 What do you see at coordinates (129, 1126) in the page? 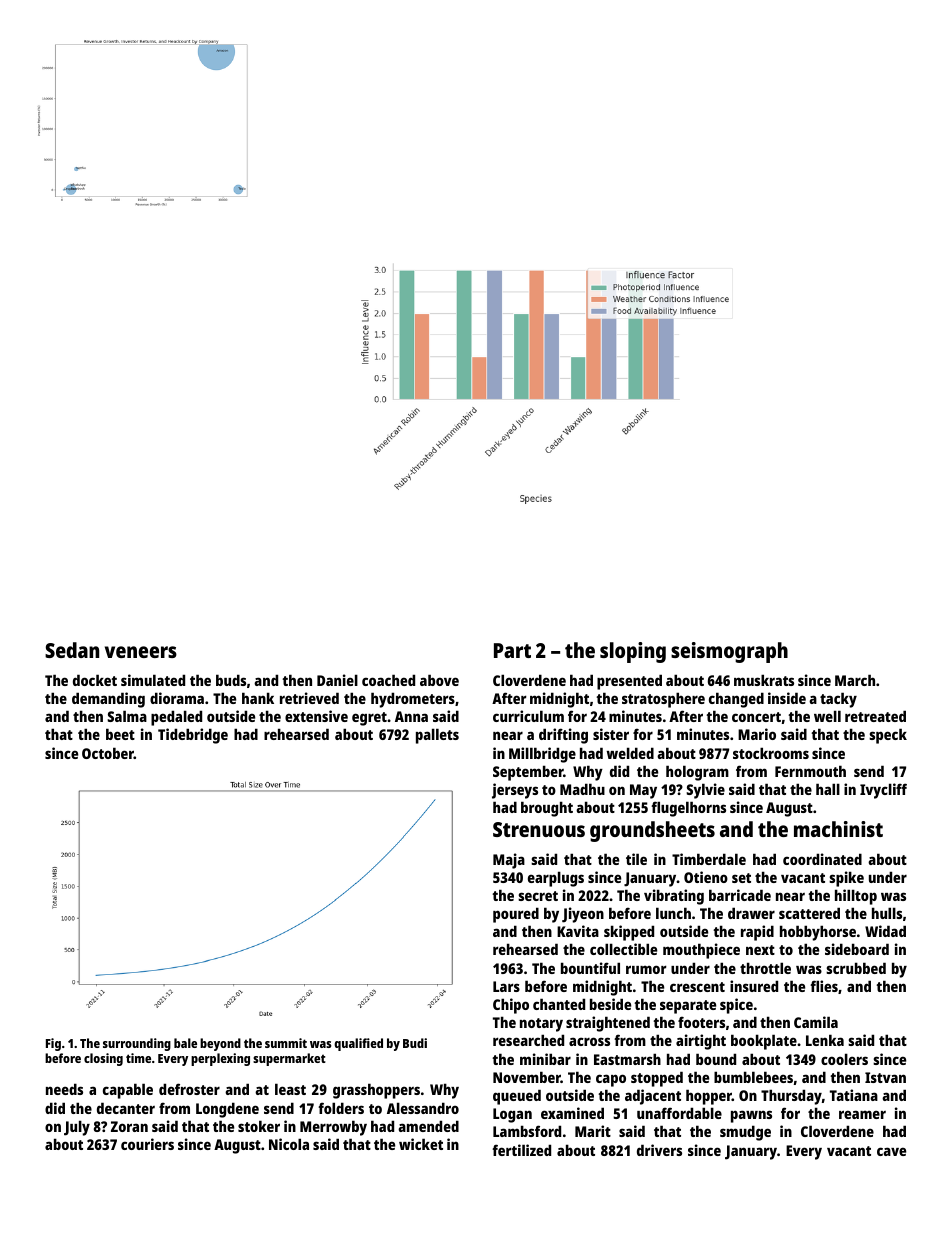
I see `Zoran` at bounding box center [129, 1126].
